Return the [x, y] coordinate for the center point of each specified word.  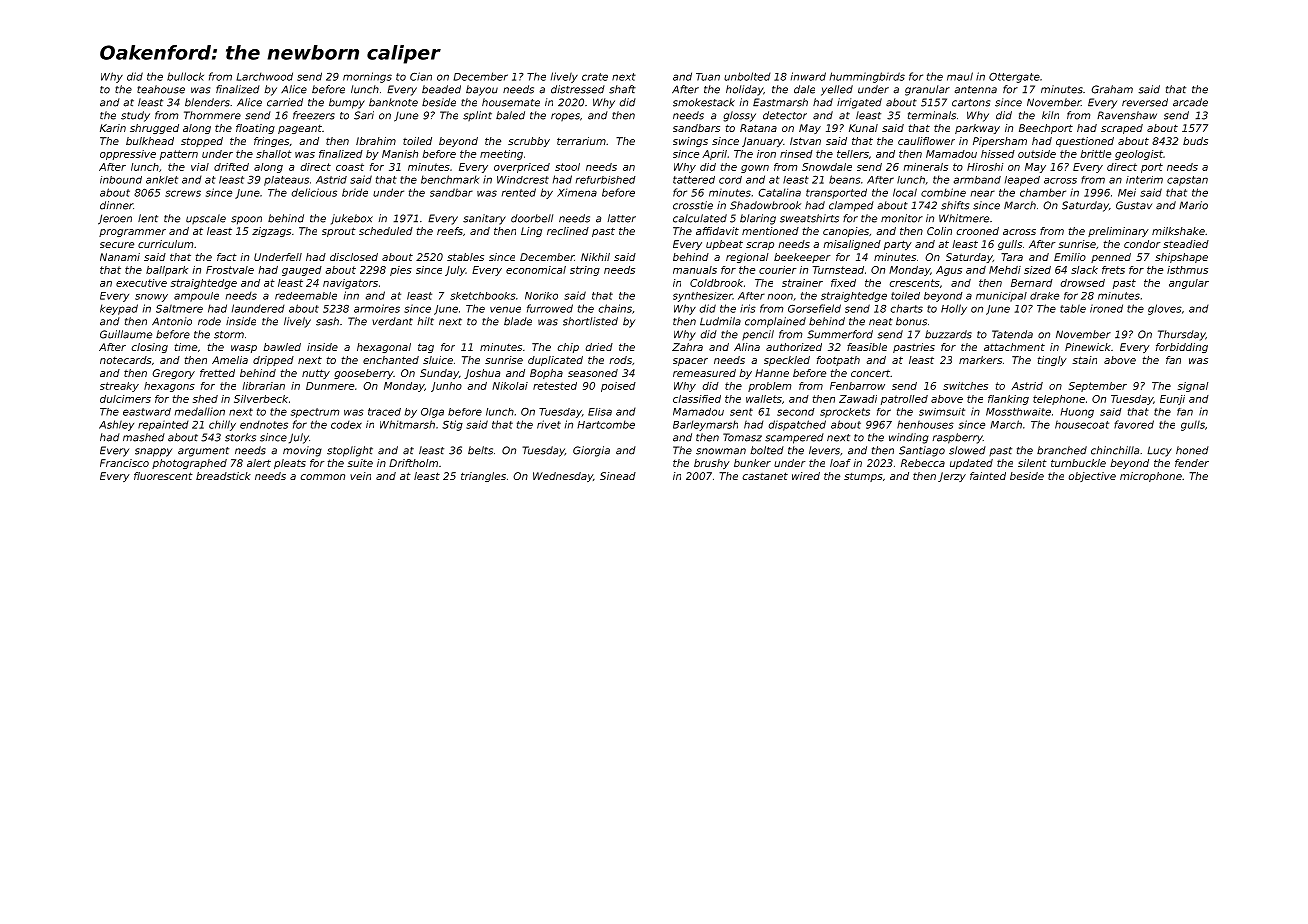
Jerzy [952, 477]
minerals [926, 167]
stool [567, 167]
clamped [851, 206]
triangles [483, 477]
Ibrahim [376, 141]
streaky [119, 387]
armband [977, 180]
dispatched [797, 425]
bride [355, 192]
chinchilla [1115, 450]
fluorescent [163, 476]
